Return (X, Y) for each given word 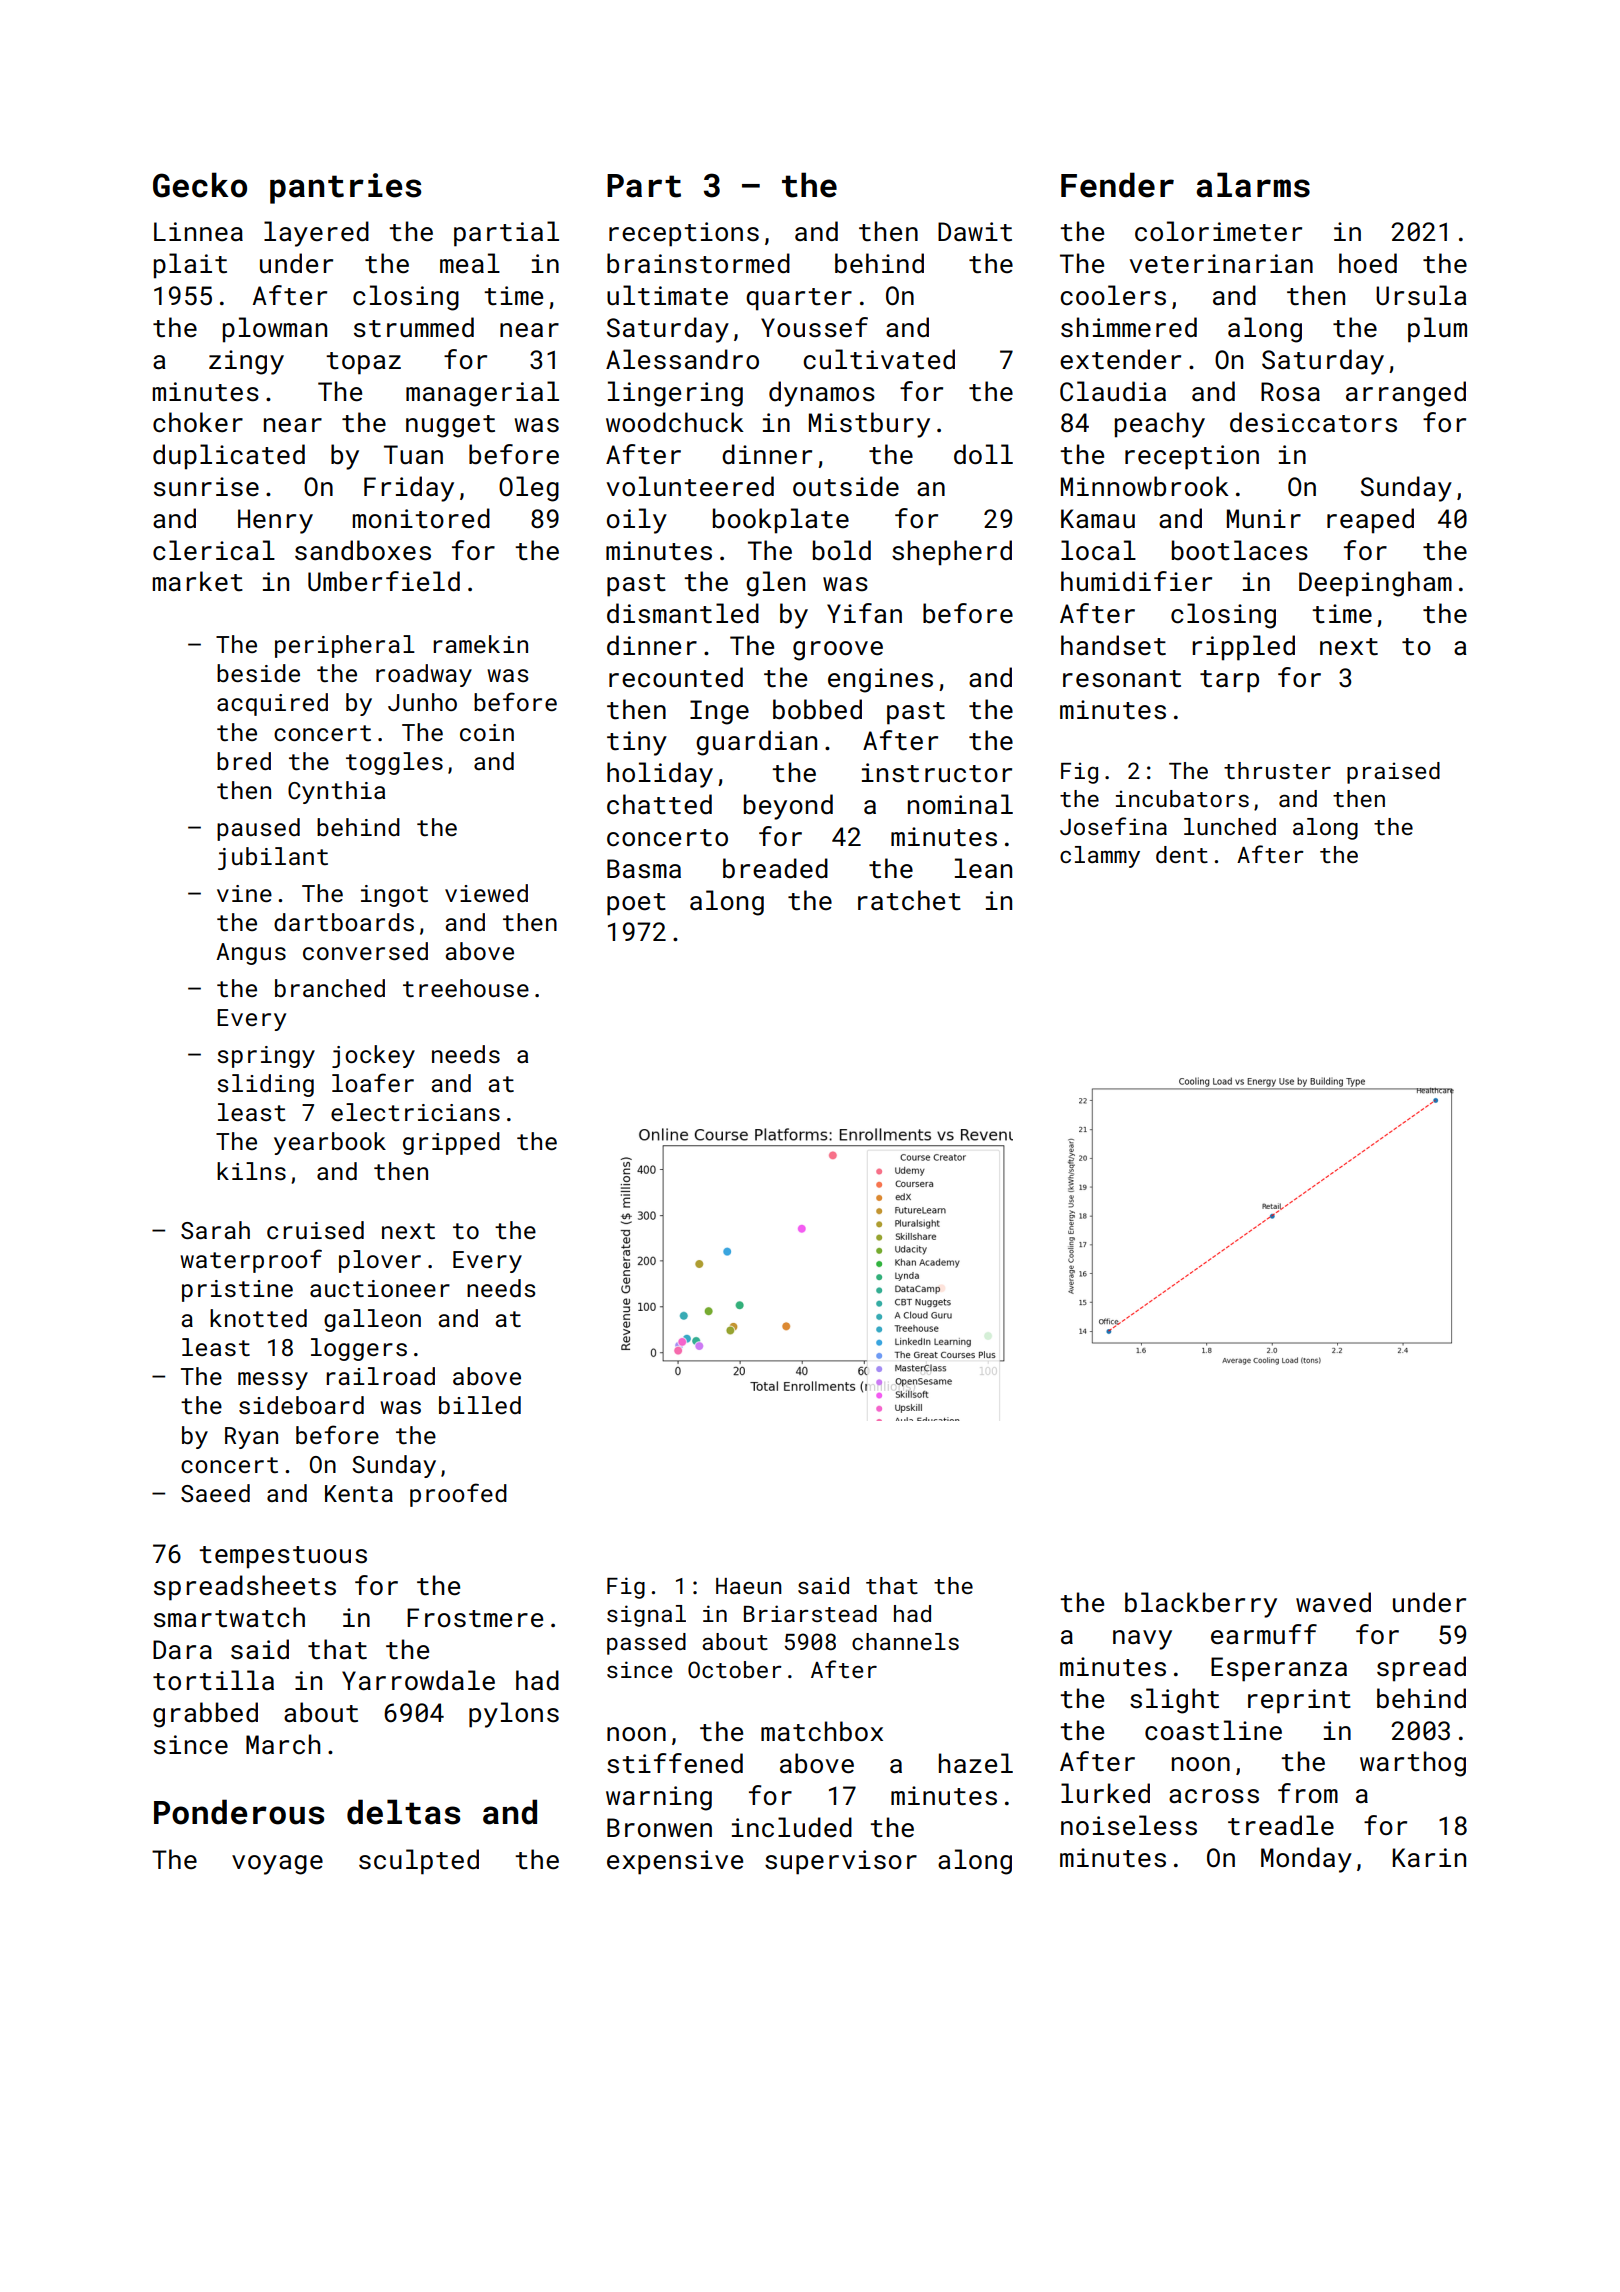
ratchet (909, 900)
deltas (403, 1812)
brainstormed (698, 263)
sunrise (206, 487)
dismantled (683, 613)
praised (1393, 773)
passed (646, 1644)
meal (470, 263)
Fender (1117, 185)
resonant (1122, 679)
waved (1333, 1602)
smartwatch (229, 1617)
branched (330, 988)
